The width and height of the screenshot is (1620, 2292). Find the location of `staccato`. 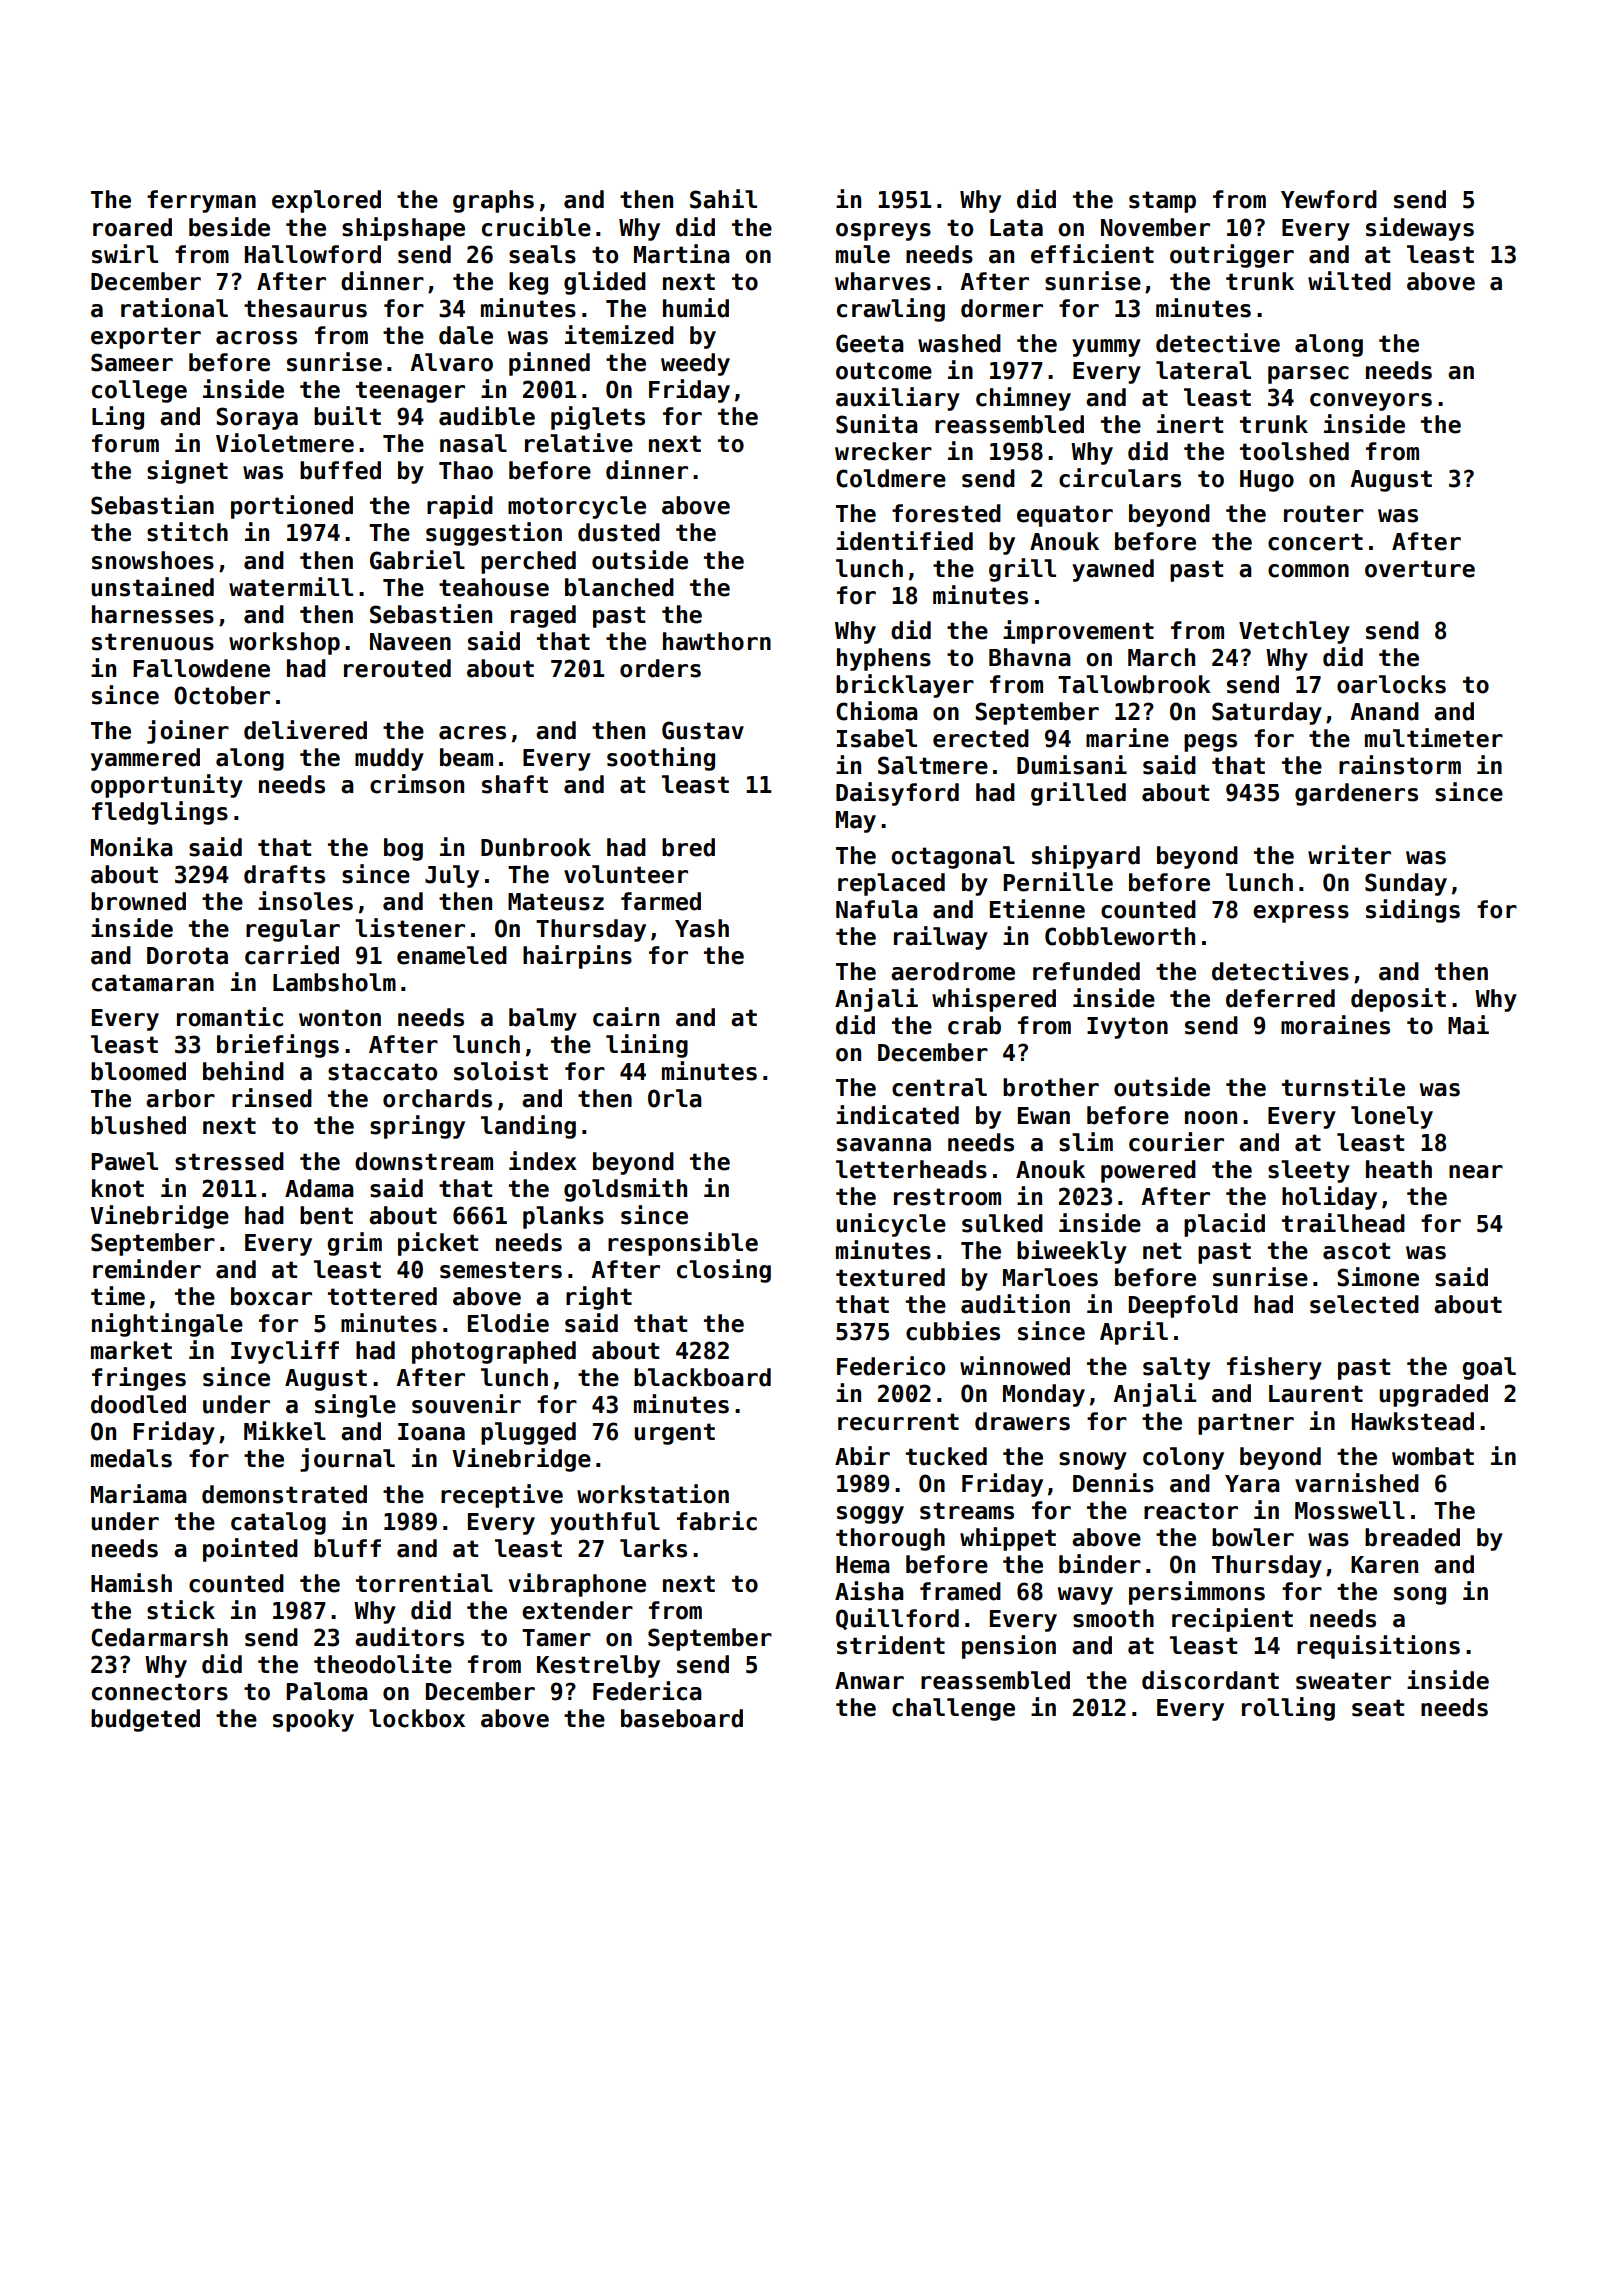

staccato is located at coordinates (382, 1072).
